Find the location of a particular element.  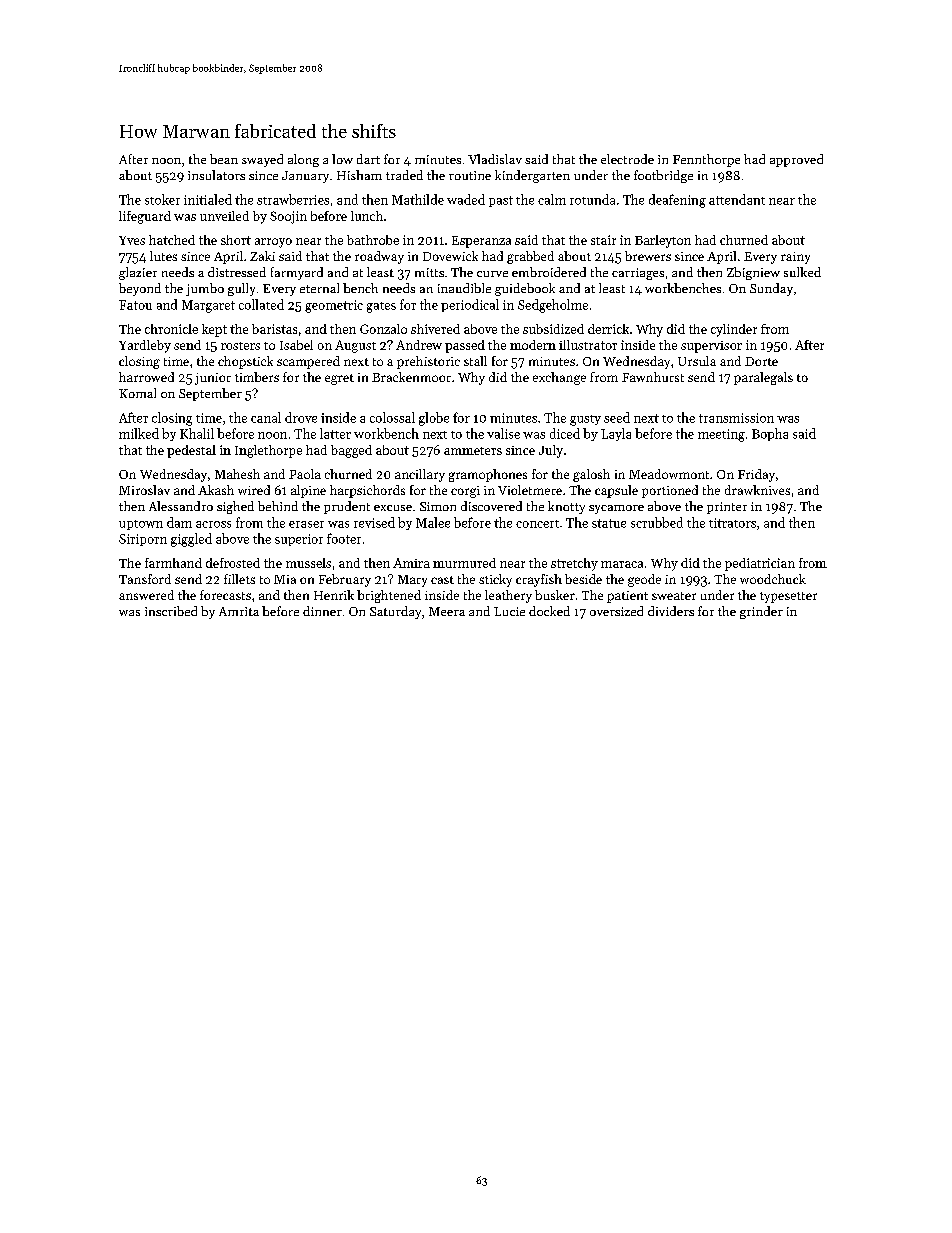

Ursula is located at coordinates (697, 361).
